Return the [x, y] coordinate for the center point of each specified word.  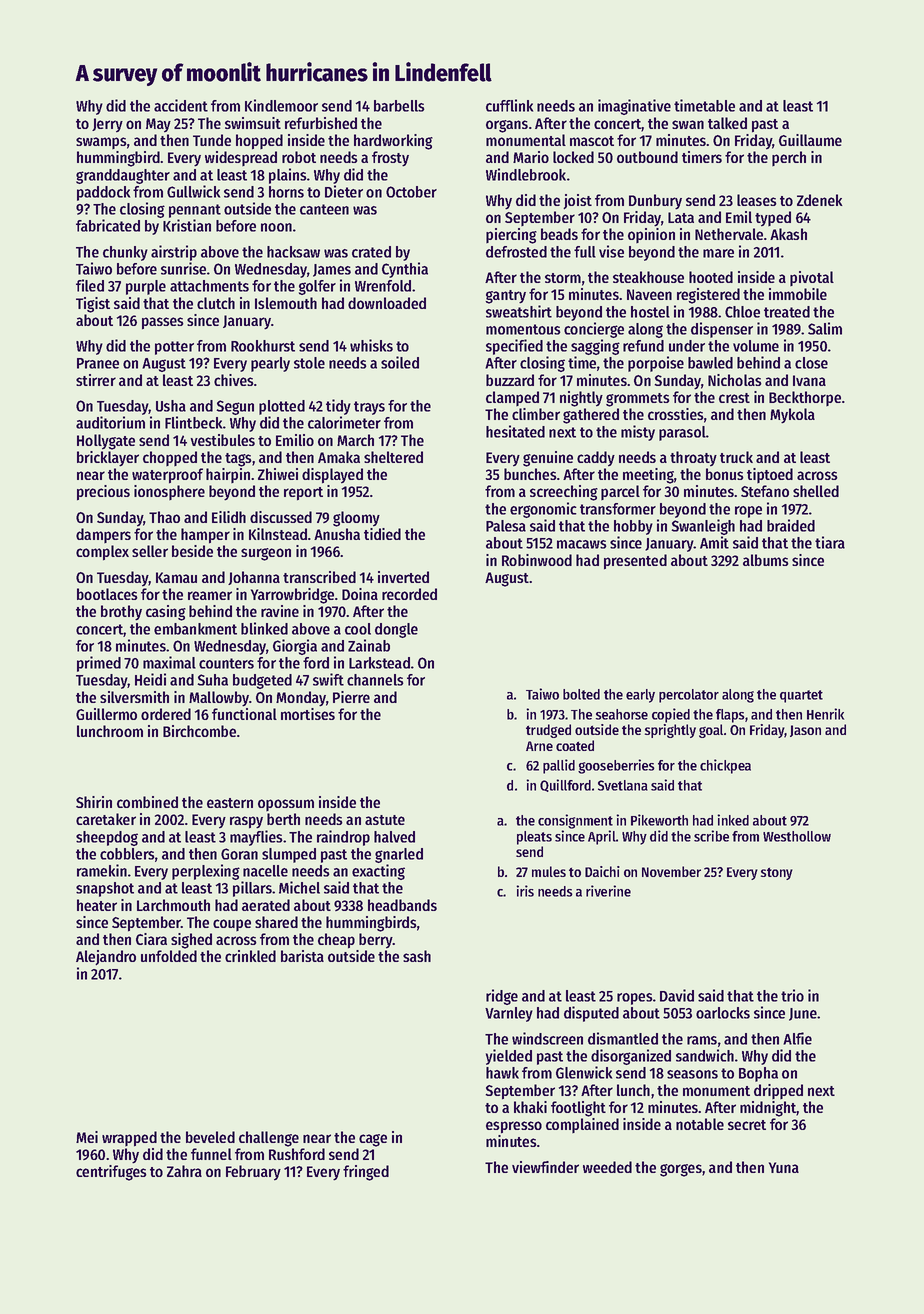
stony [777, 873]
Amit [714, 542]
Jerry [107, 125]
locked [573, 157]
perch [789, 158]
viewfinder [545, 1167]
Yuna [784, 1167]
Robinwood [537, 560]
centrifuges [111, 1173]
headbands [402, 905]
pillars [252, 889]
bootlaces [107, 594]
